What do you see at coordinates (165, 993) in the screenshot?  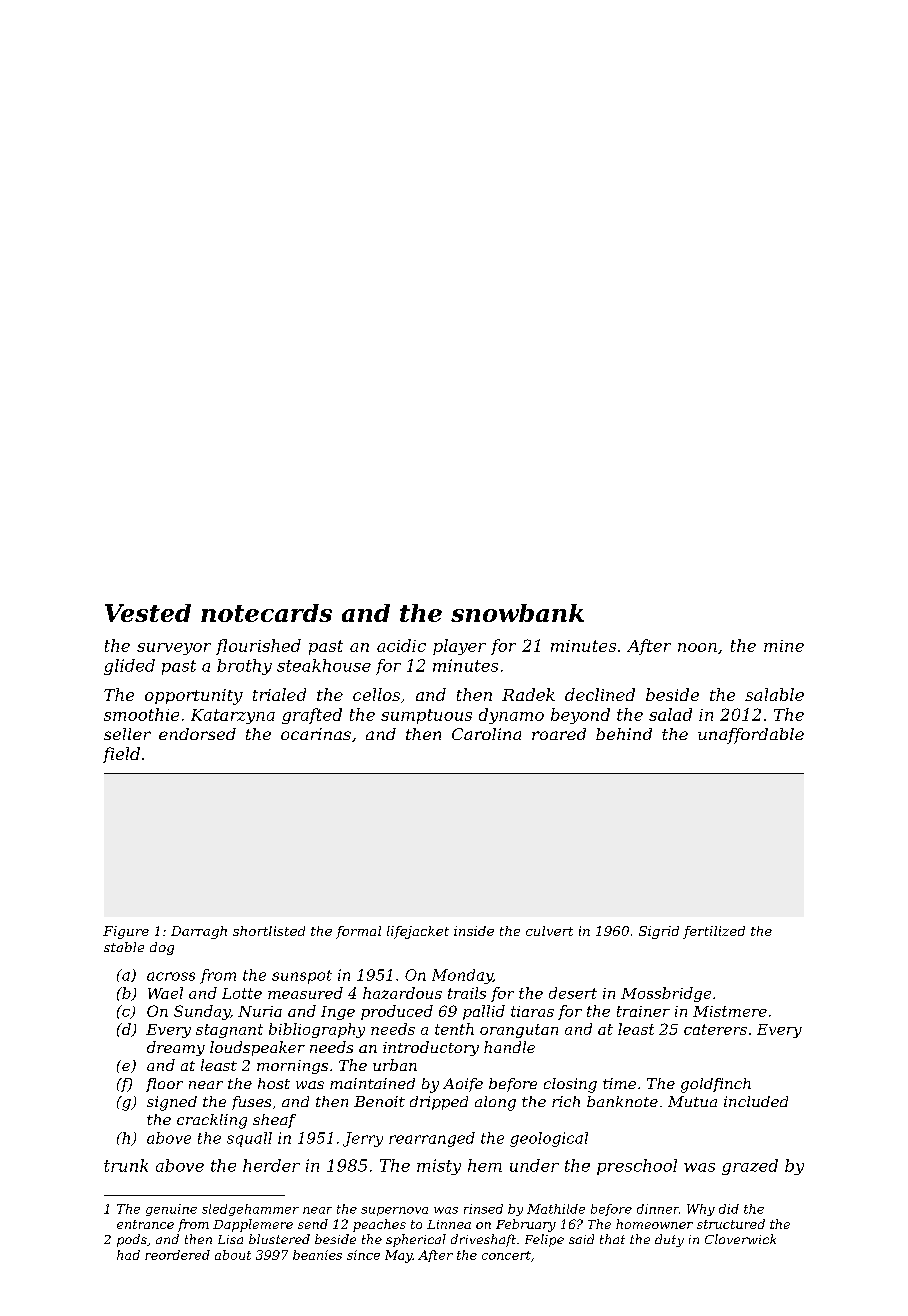 I see `Wael` at bounding box center [165, 993].
